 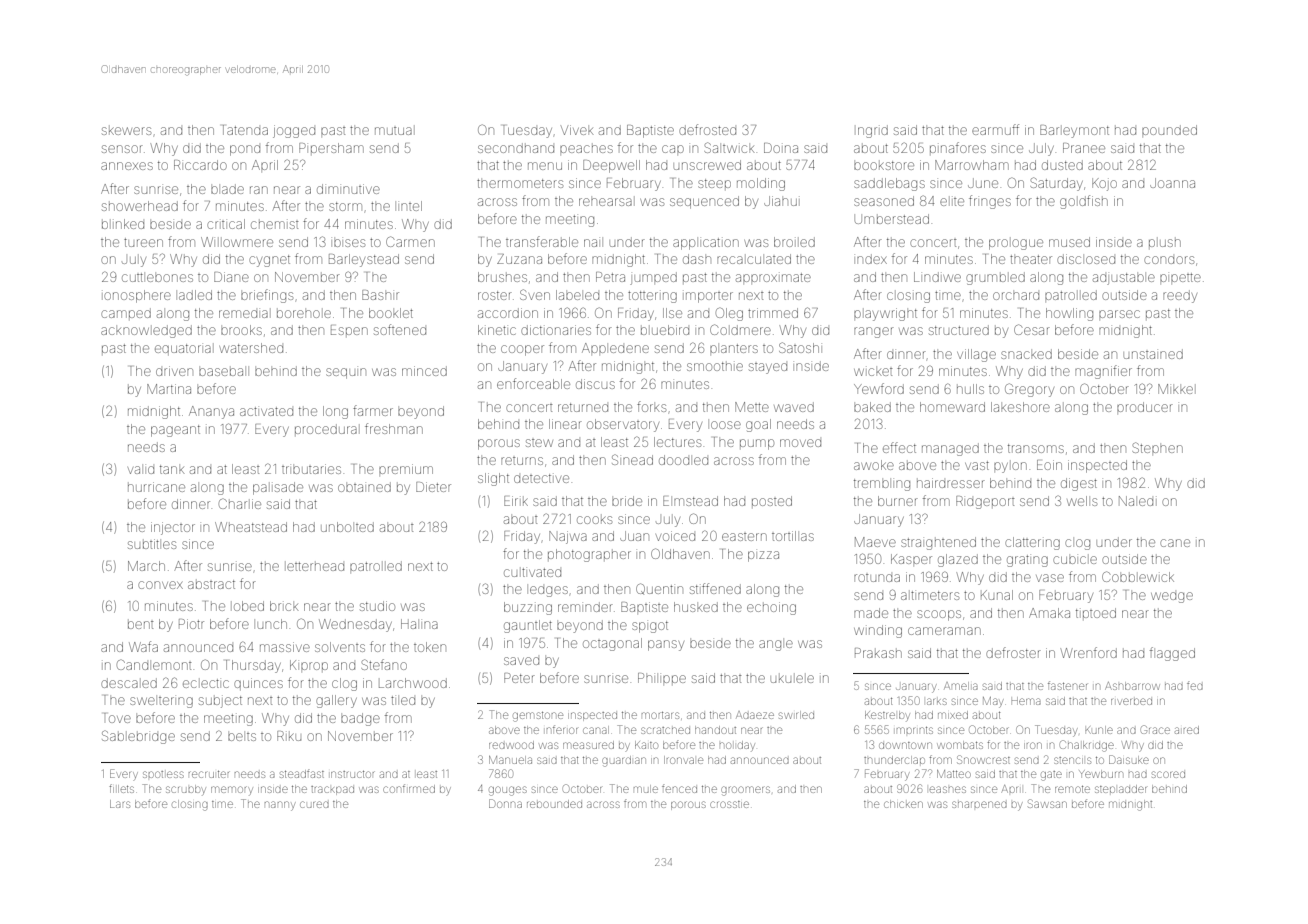 What do you see at coordinates (280, 806) in the page?
I see `nanny` at bounding box center [280, 806].
